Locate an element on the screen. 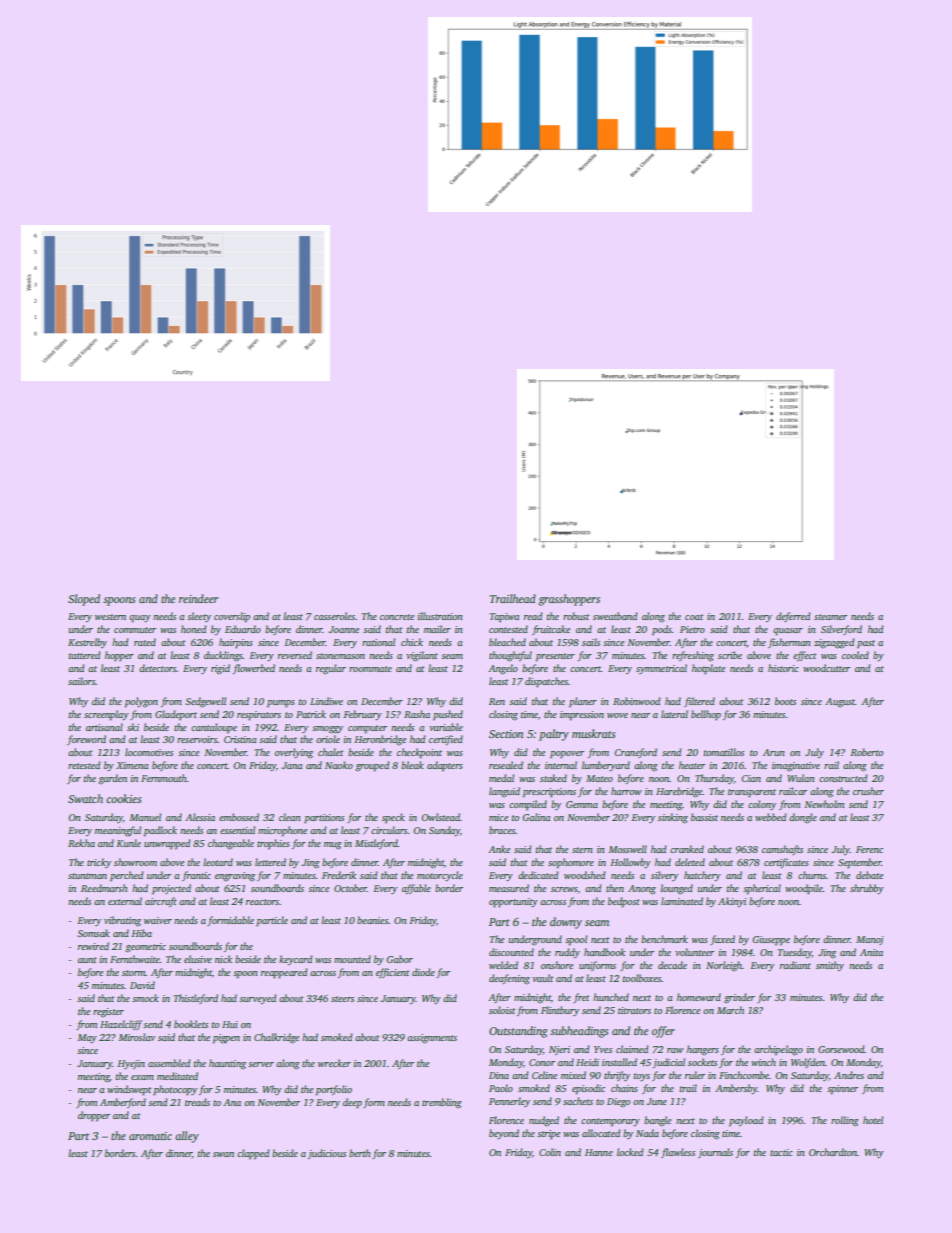  Pennerley is located at coordinates (509, 1102).
